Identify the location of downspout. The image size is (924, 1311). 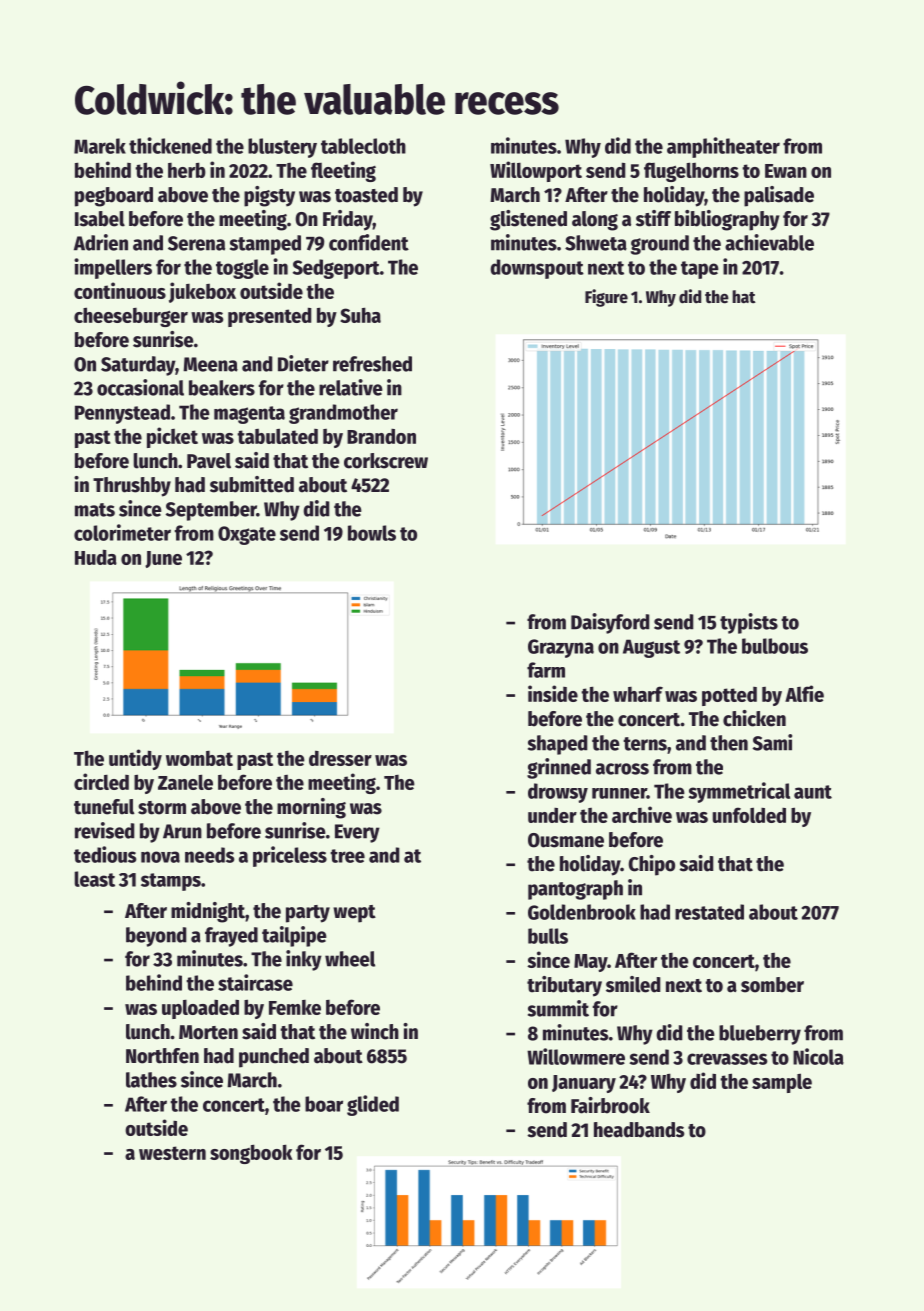
(537, 269).
